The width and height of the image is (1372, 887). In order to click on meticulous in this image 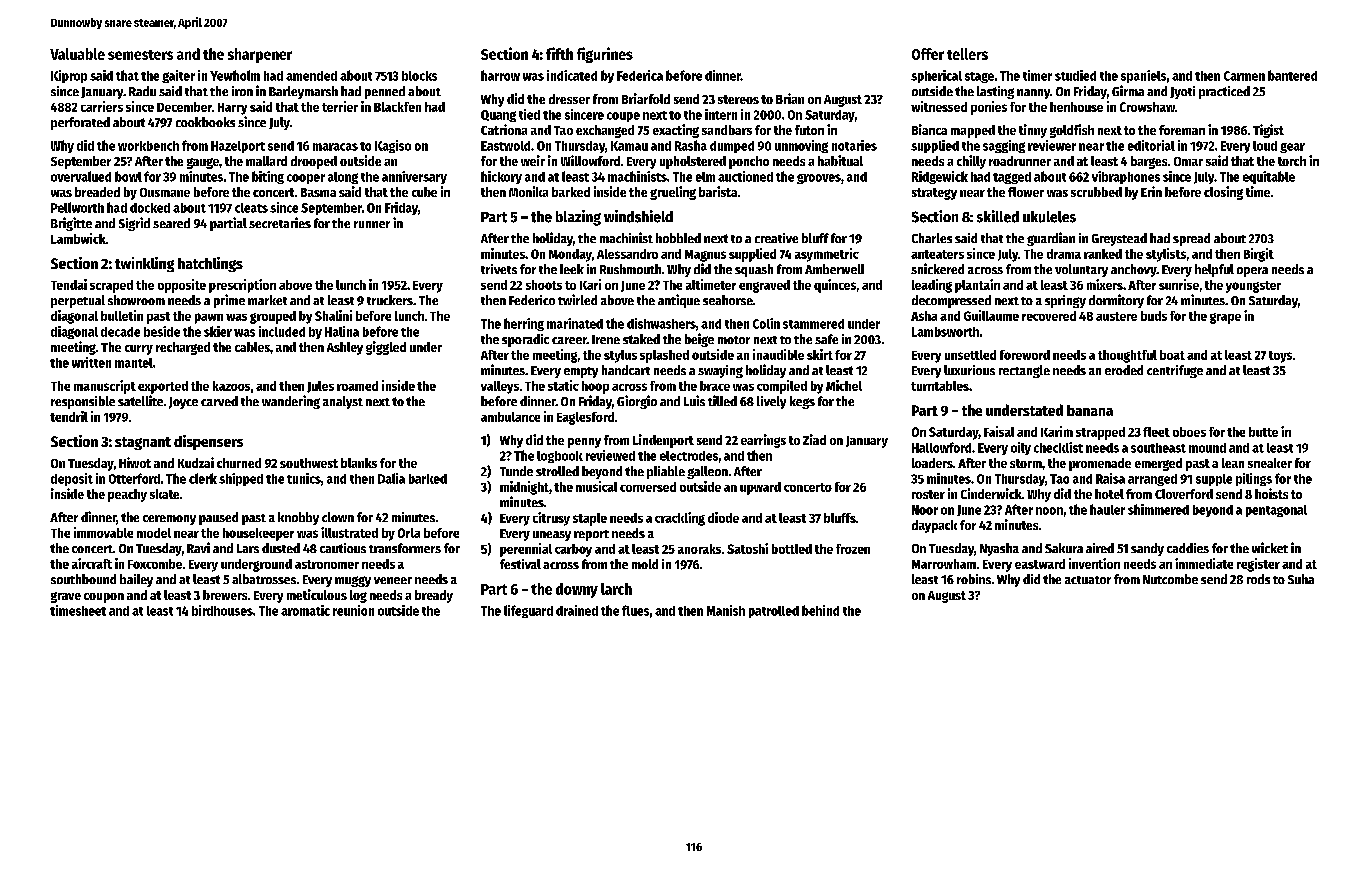, I will do `click(317, 594)`.
